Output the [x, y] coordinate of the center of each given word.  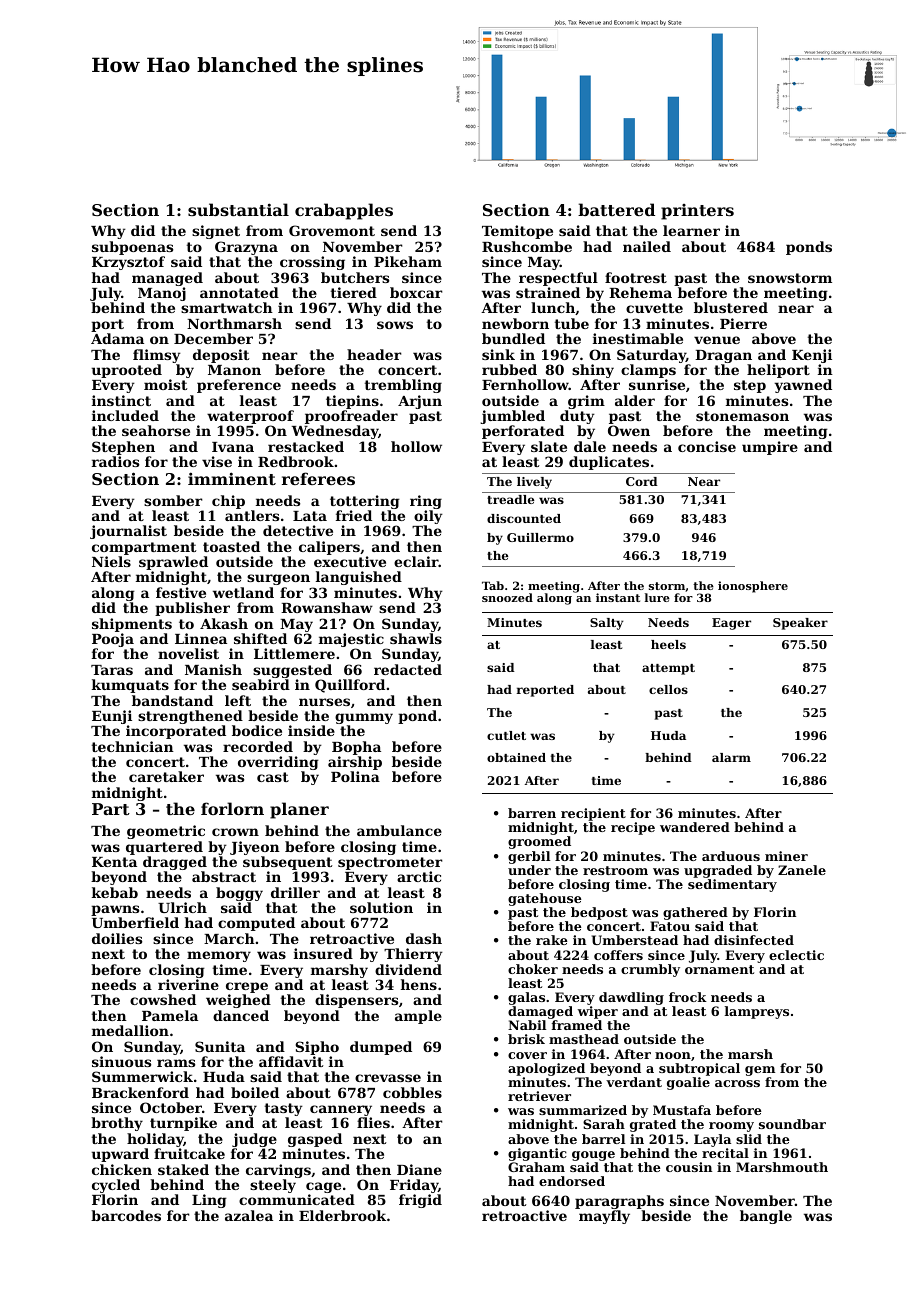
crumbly [650, 970]
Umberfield [135, 922]
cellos [668, 689]
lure [657, 597]
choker [533, 969]
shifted [260, 638]
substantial [238, 209]
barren [532, 813]
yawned [803, 386]
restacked [306, 446]
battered [616, 209]
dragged [175, 863]
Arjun [420, 402]
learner [691, 230]
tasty [284, 1109]
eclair [416, 561]
